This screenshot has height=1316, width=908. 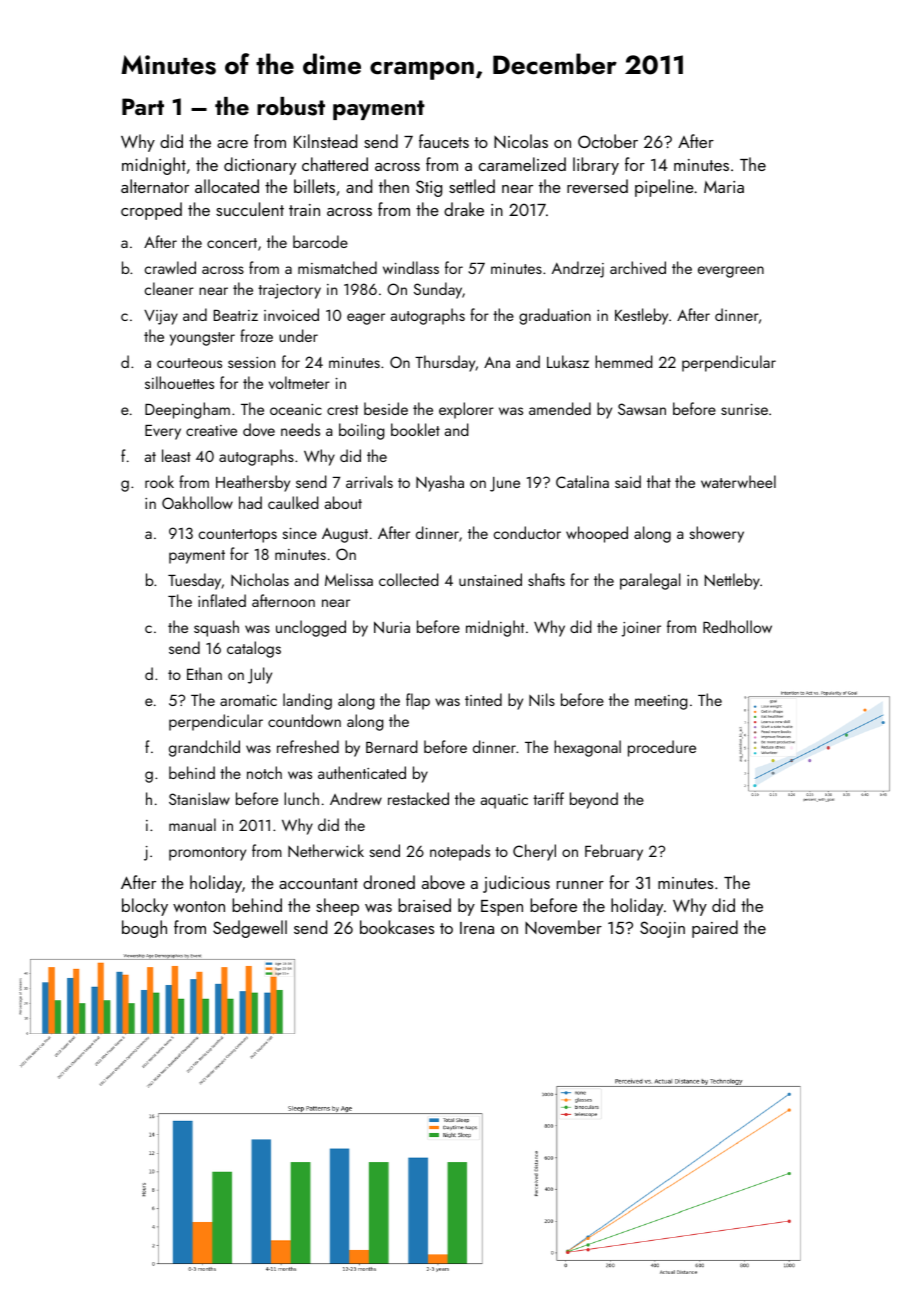 I want to click on Vijay, so click(x=161, y=317).
